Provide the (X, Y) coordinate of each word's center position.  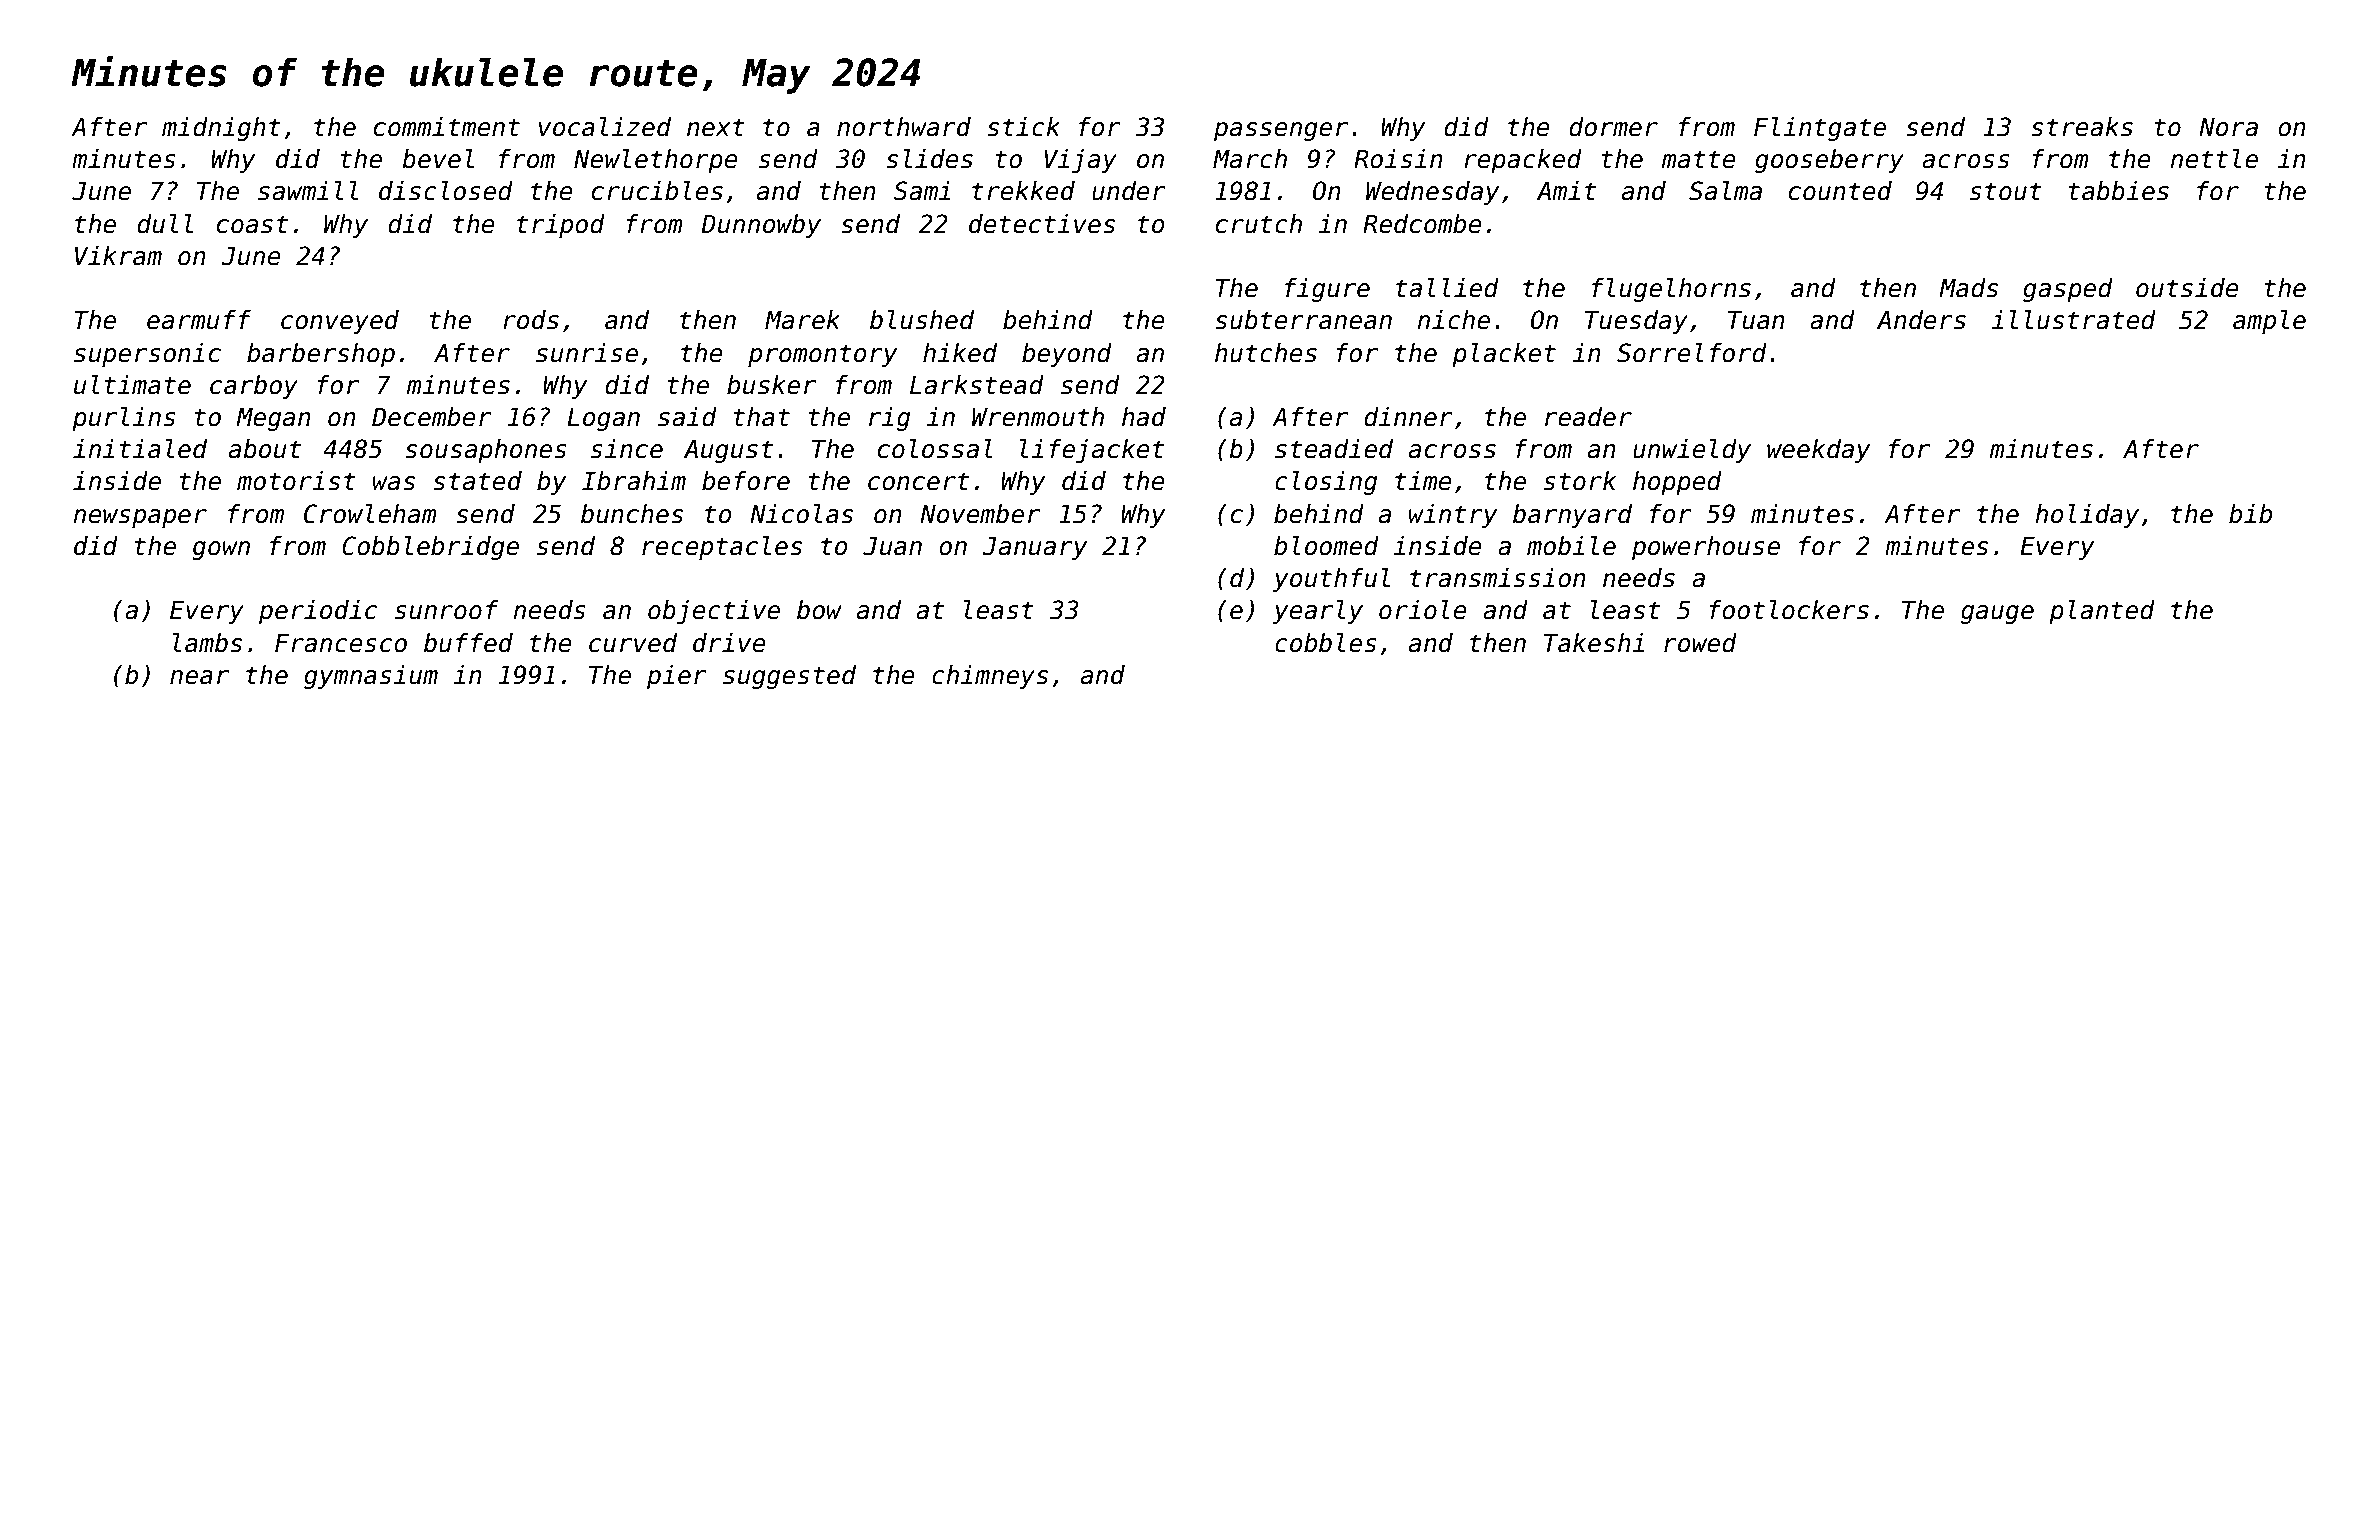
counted (1840, 191)
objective (714, 612)
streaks (2082, 127)
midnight (221, 129)
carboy (254, 387)
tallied (1447, 288)
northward (904, 127)
